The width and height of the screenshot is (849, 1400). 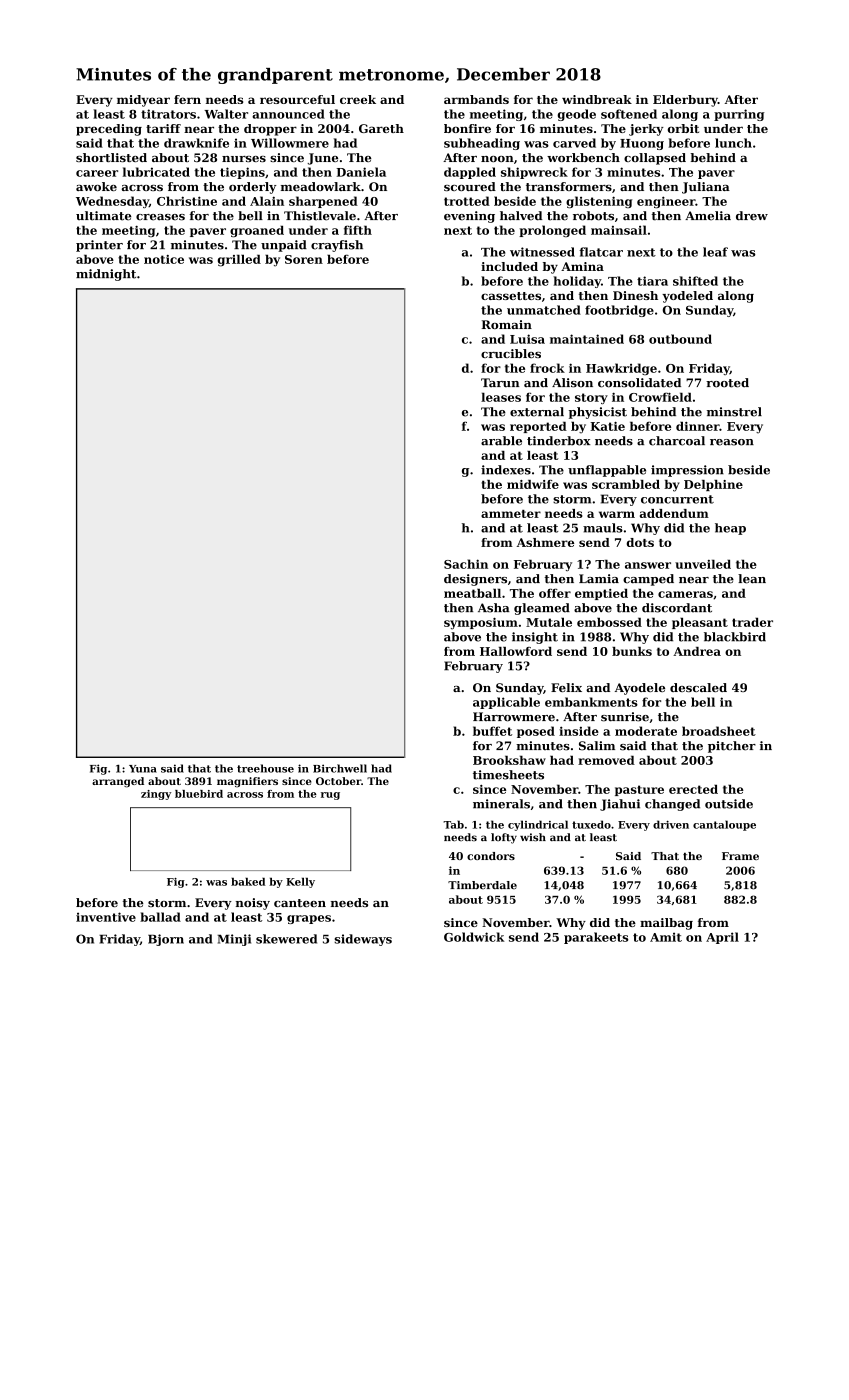 I want to click on creek, so click(x=358, y=99).
